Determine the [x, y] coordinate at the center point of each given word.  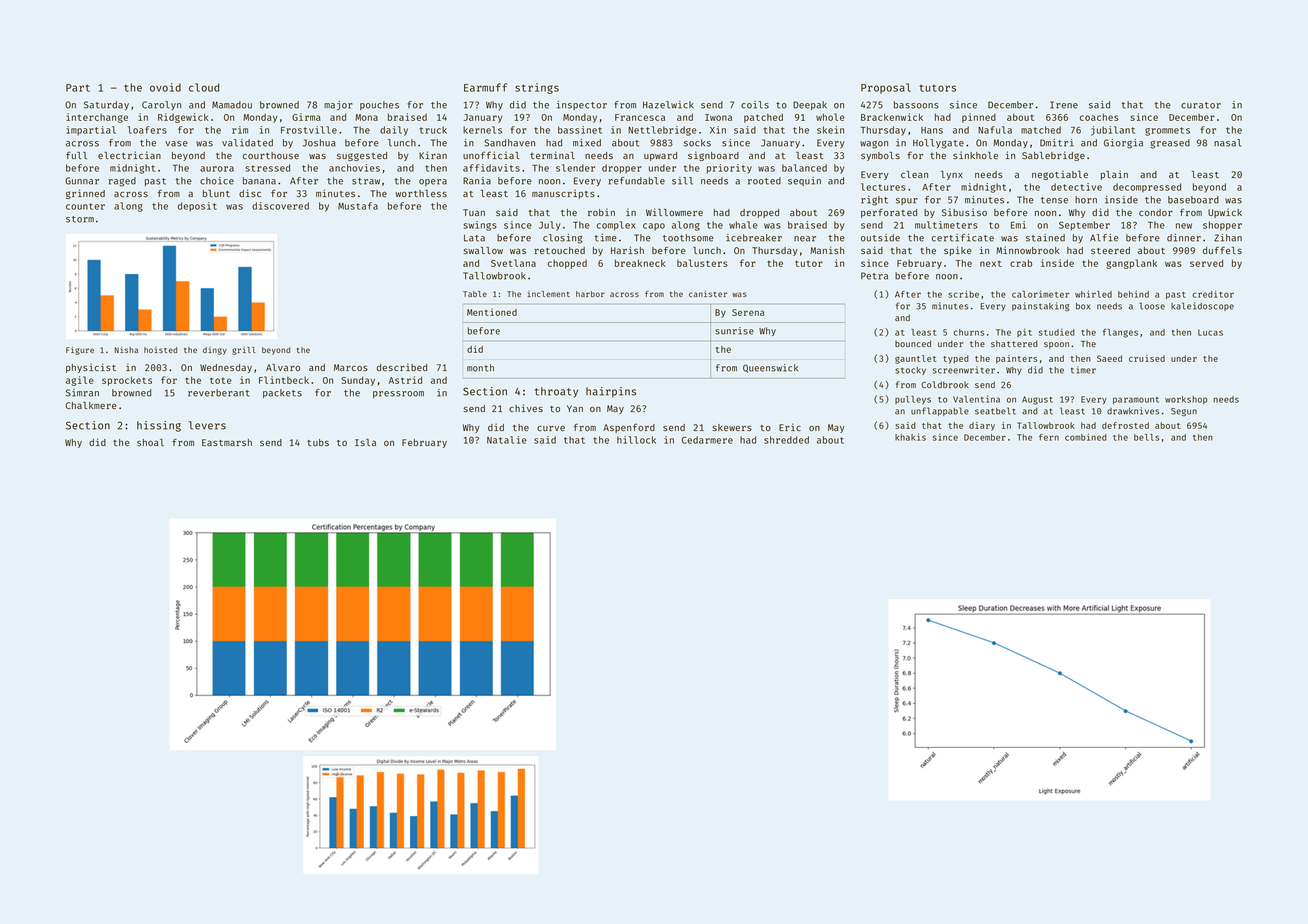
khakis [910, 437]
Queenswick [770, 368]
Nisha [126, 349]
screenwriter [964, 370]
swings [480, 226]
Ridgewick [183, 118]
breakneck [640, 263]
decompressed [1147, 188]
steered [1110, 250]
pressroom [398, 394]
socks [697, 143]
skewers [732, 427]
